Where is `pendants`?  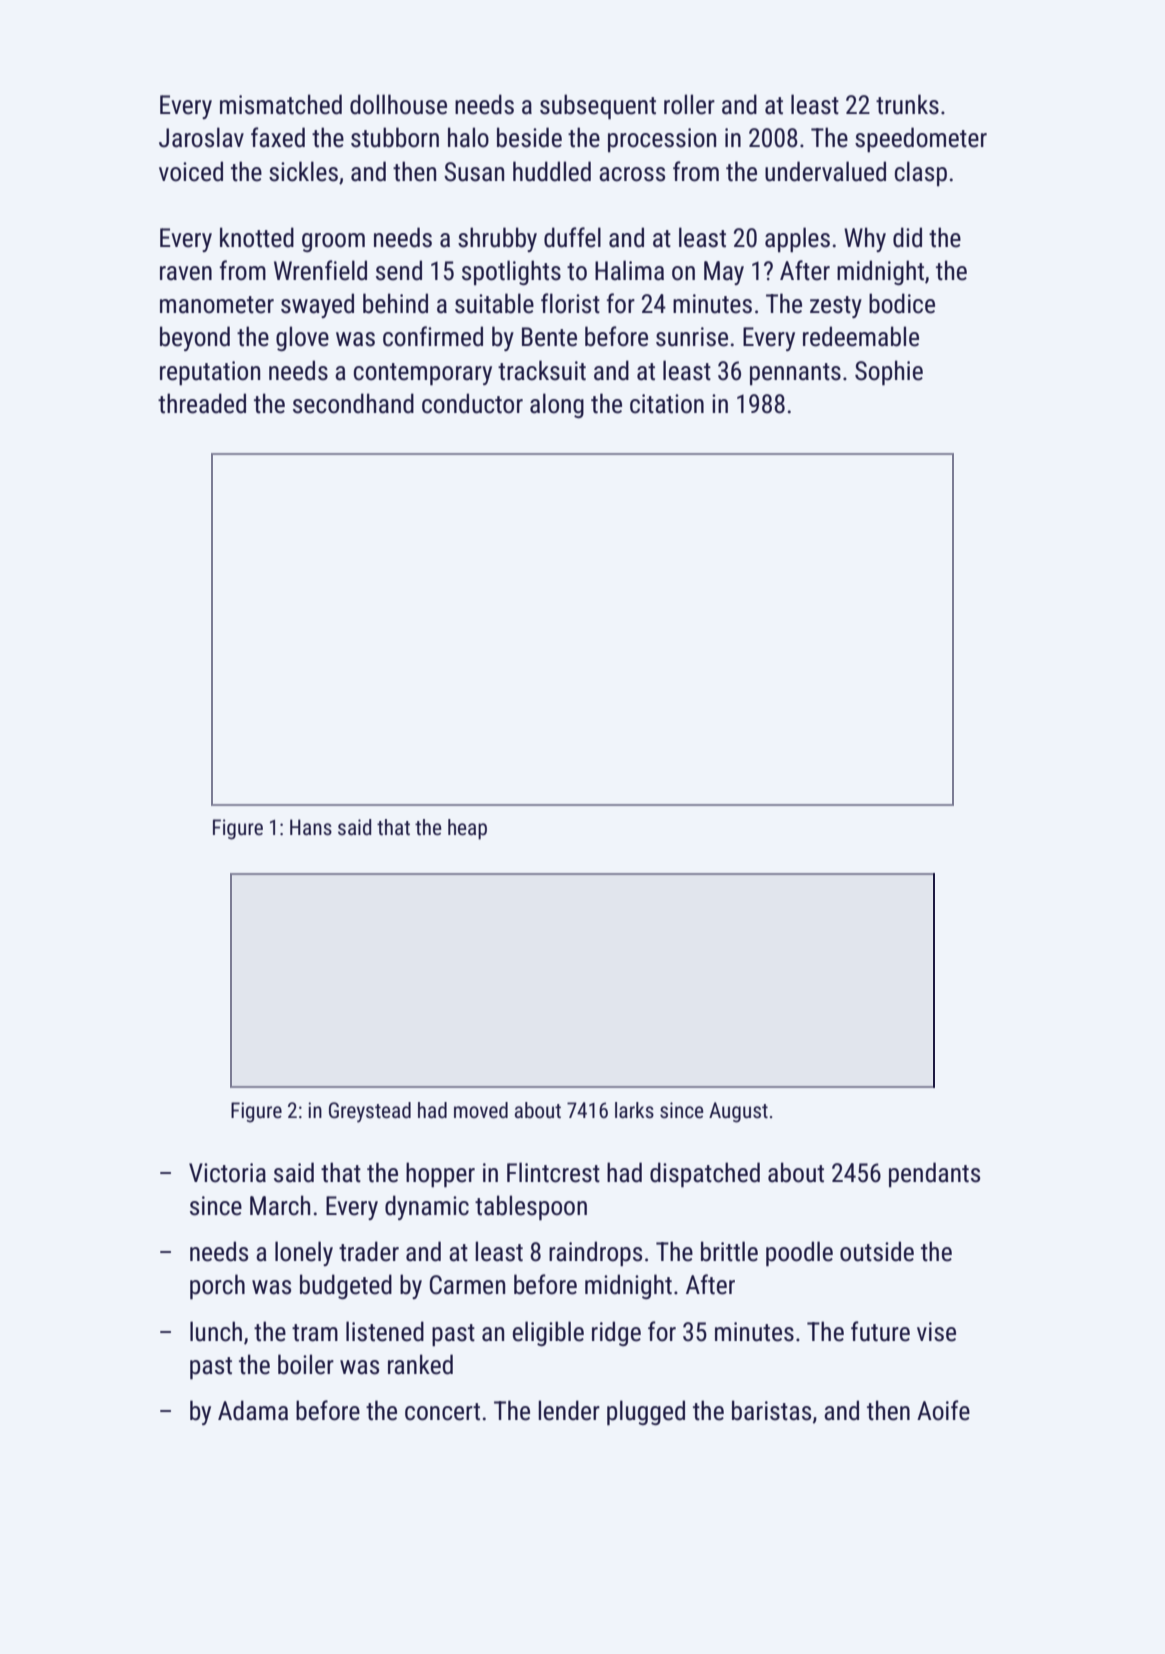
pendants is located at coordinates (934, 1174).
